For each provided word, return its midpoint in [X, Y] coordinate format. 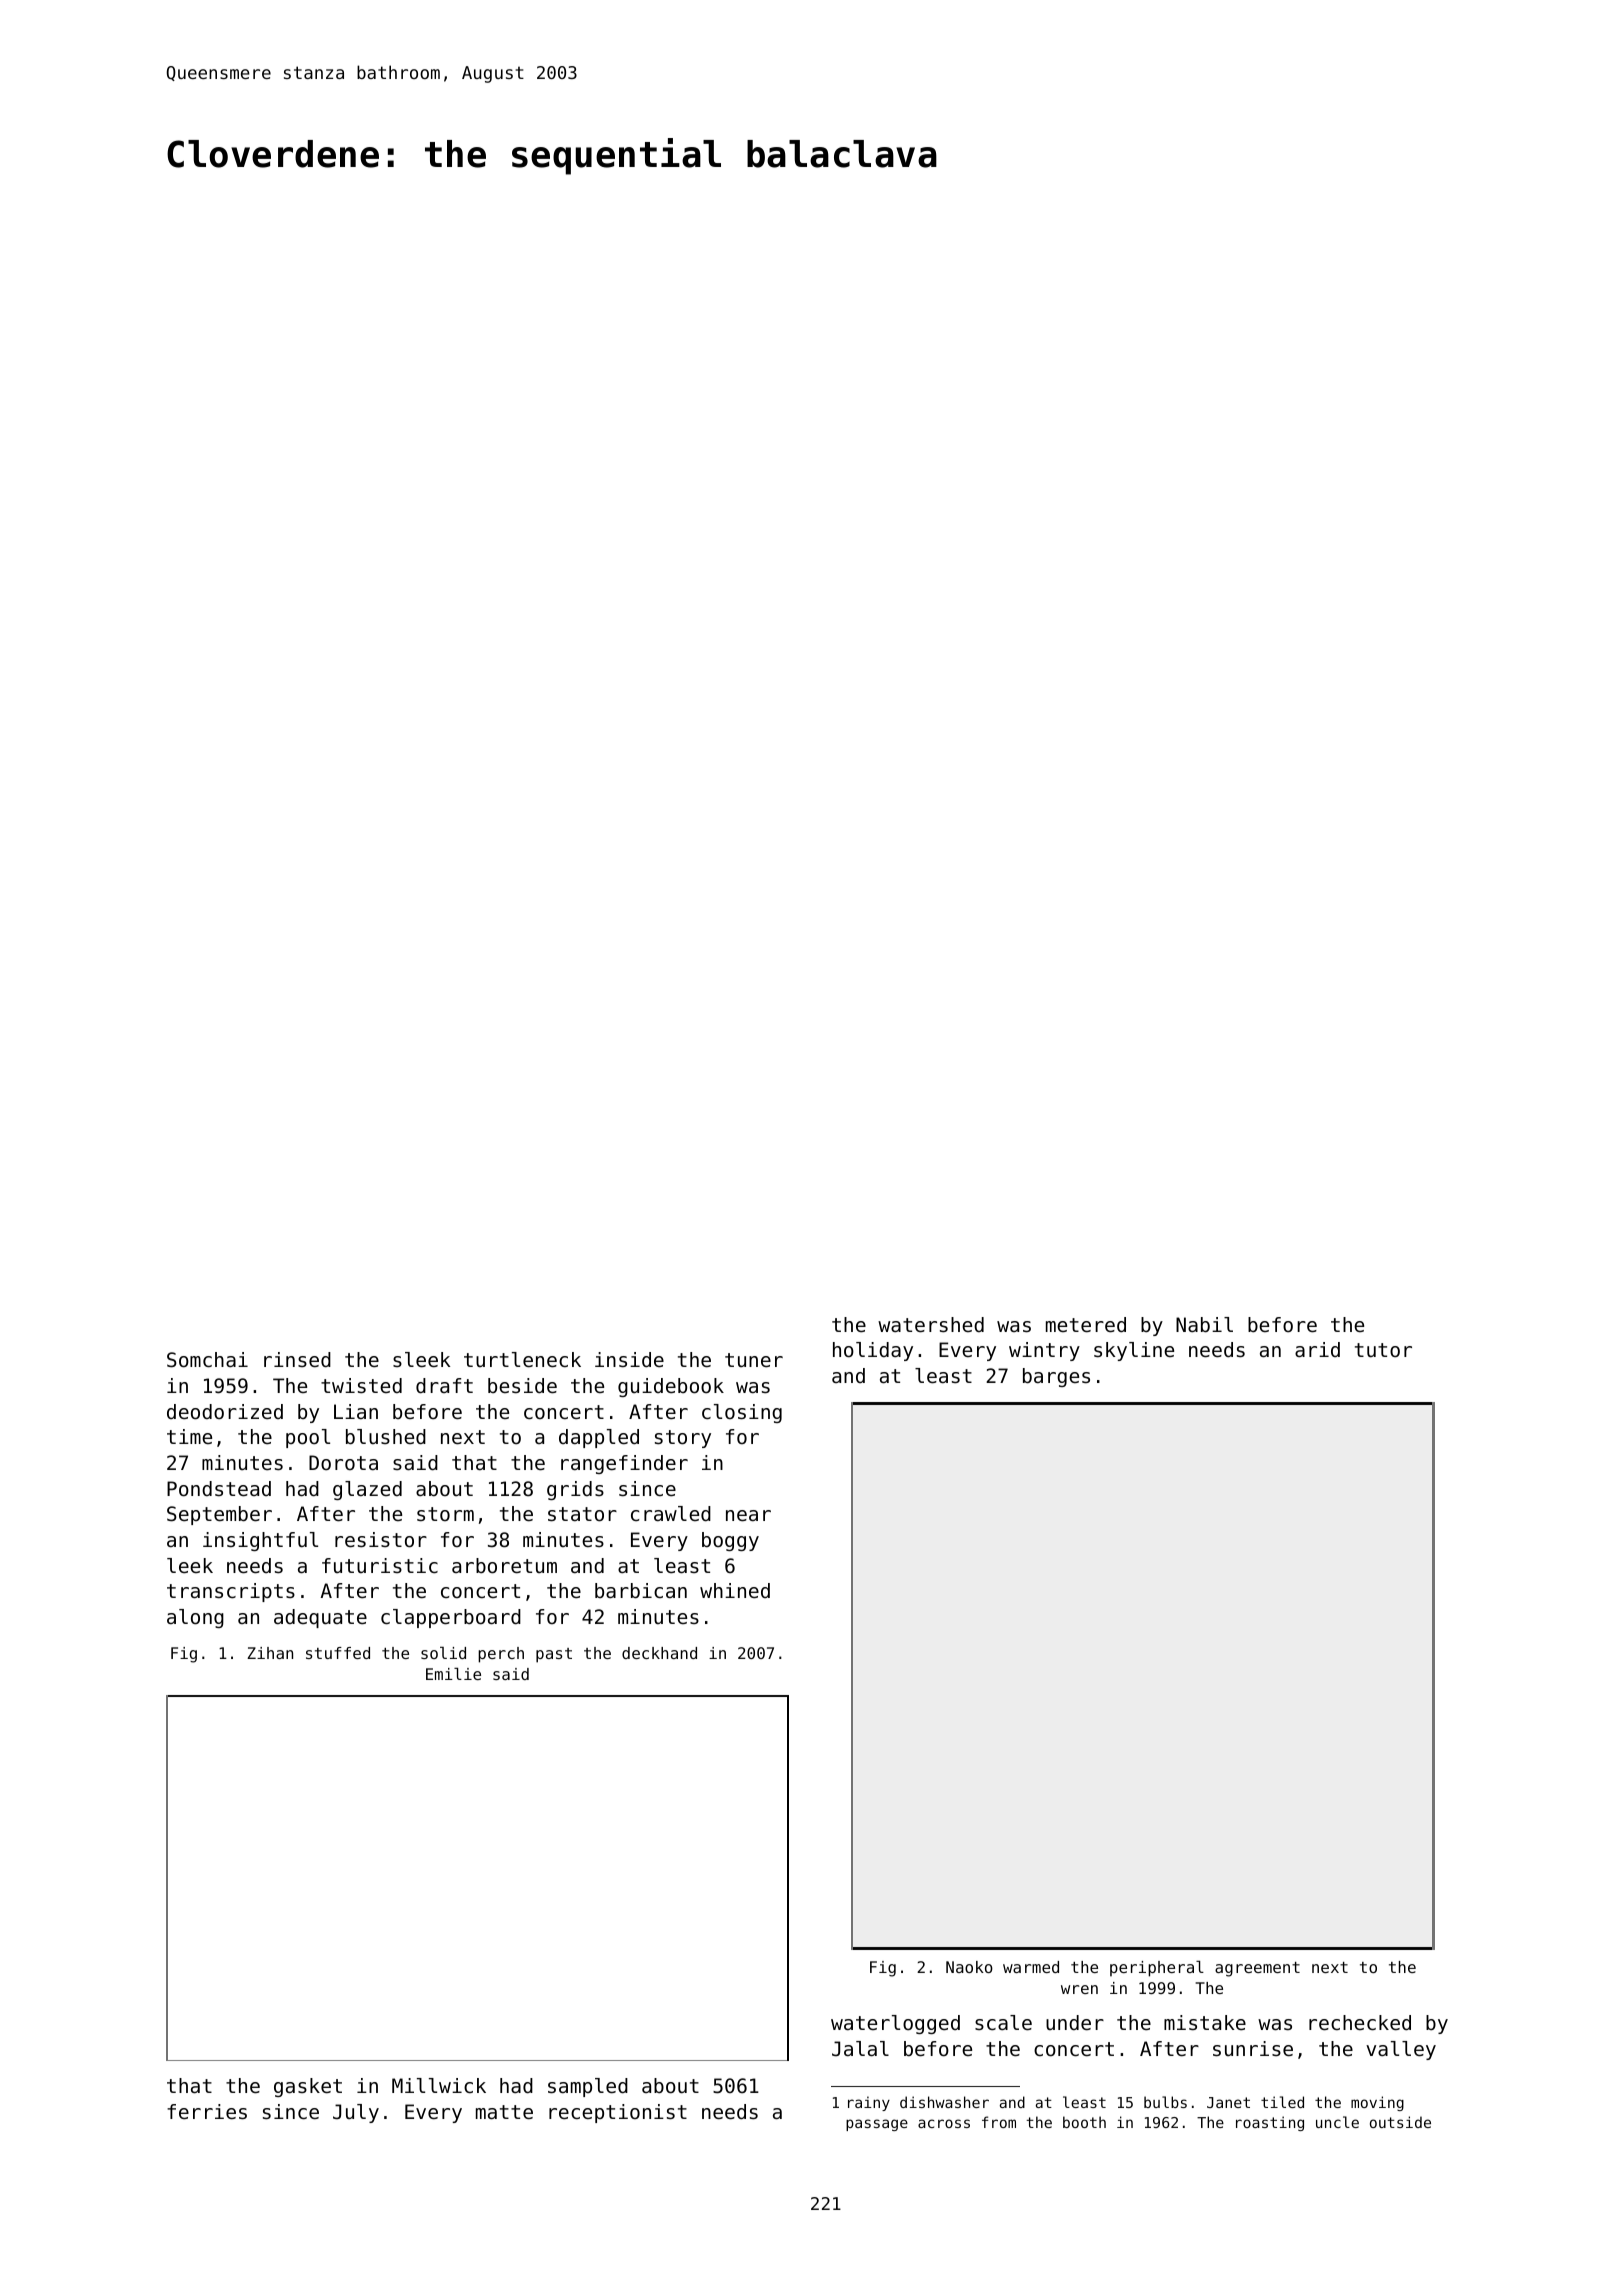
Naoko [969, 1967]
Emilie [453, 1674]
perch [501, 1655]
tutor [1383, 1350]
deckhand [659, 1653]
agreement [1257, 1969]
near [748, 1516]
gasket [308, 2087]
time [189, 1436]
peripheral [1157, 1969]
